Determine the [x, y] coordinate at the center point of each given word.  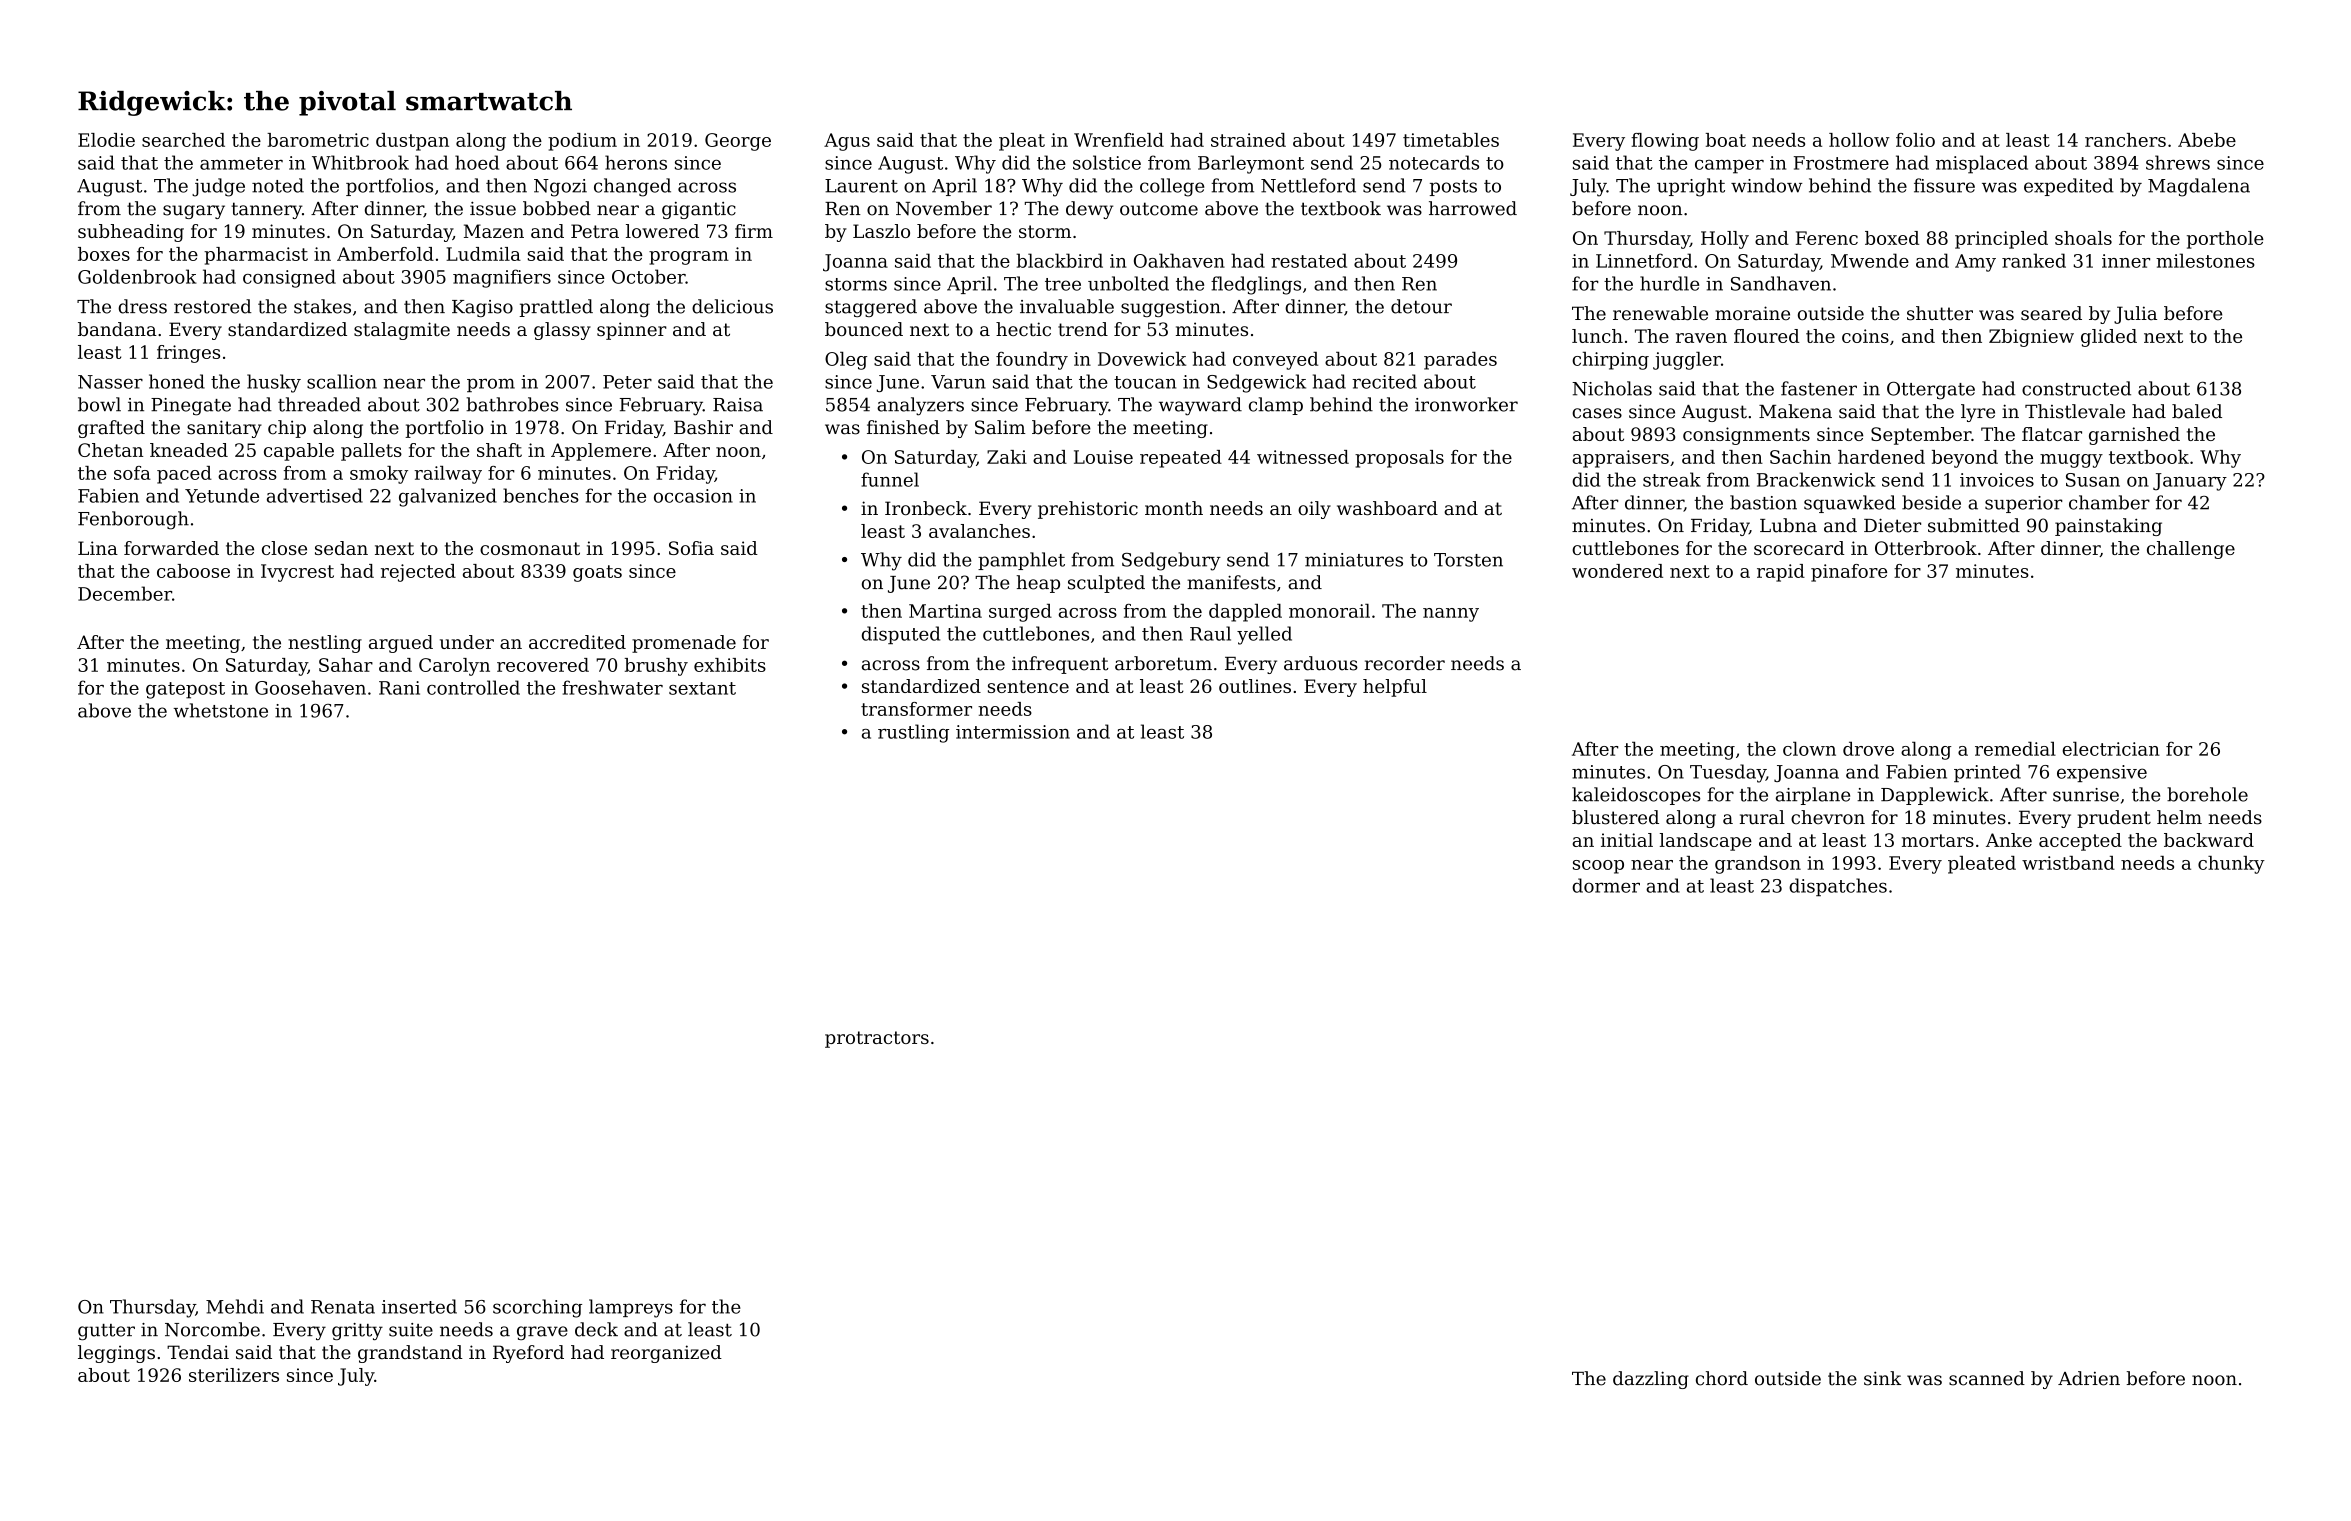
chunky [2231, 865]
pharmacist [256, 256]
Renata [343, 1307]
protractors [877, 1039]
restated [1309, 260]
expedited [2069, 187]
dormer [1606, 885]
